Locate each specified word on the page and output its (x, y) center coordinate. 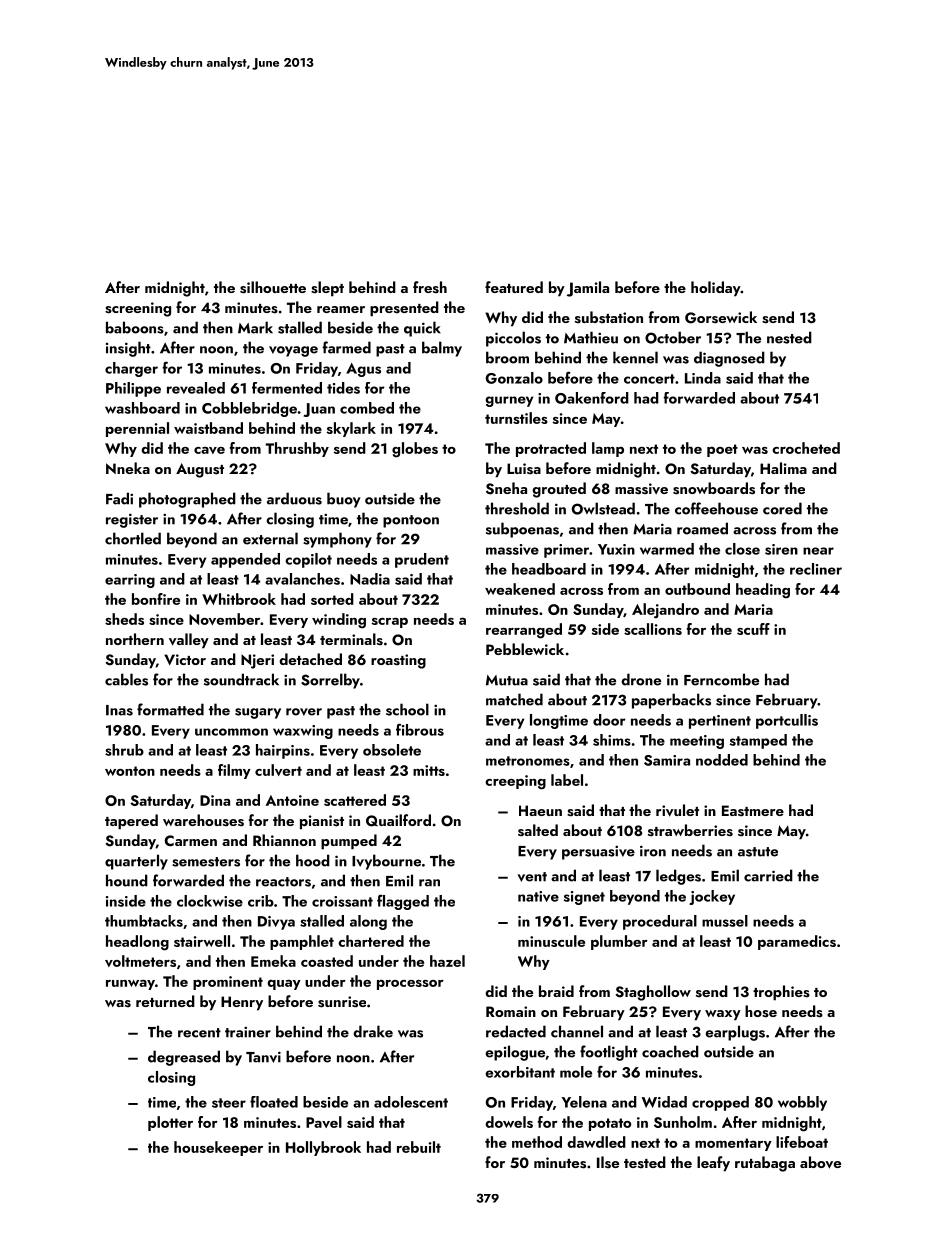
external (270, 538)
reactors (283, 882)
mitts (429, 770)
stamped (758, 741)
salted (538, 830)
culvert (278, 770)
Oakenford (592, 398)
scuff (753, 629)
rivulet (677, 810)
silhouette (273, 287)
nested (789, 337)
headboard (549, 569)
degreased (184, 1058)
